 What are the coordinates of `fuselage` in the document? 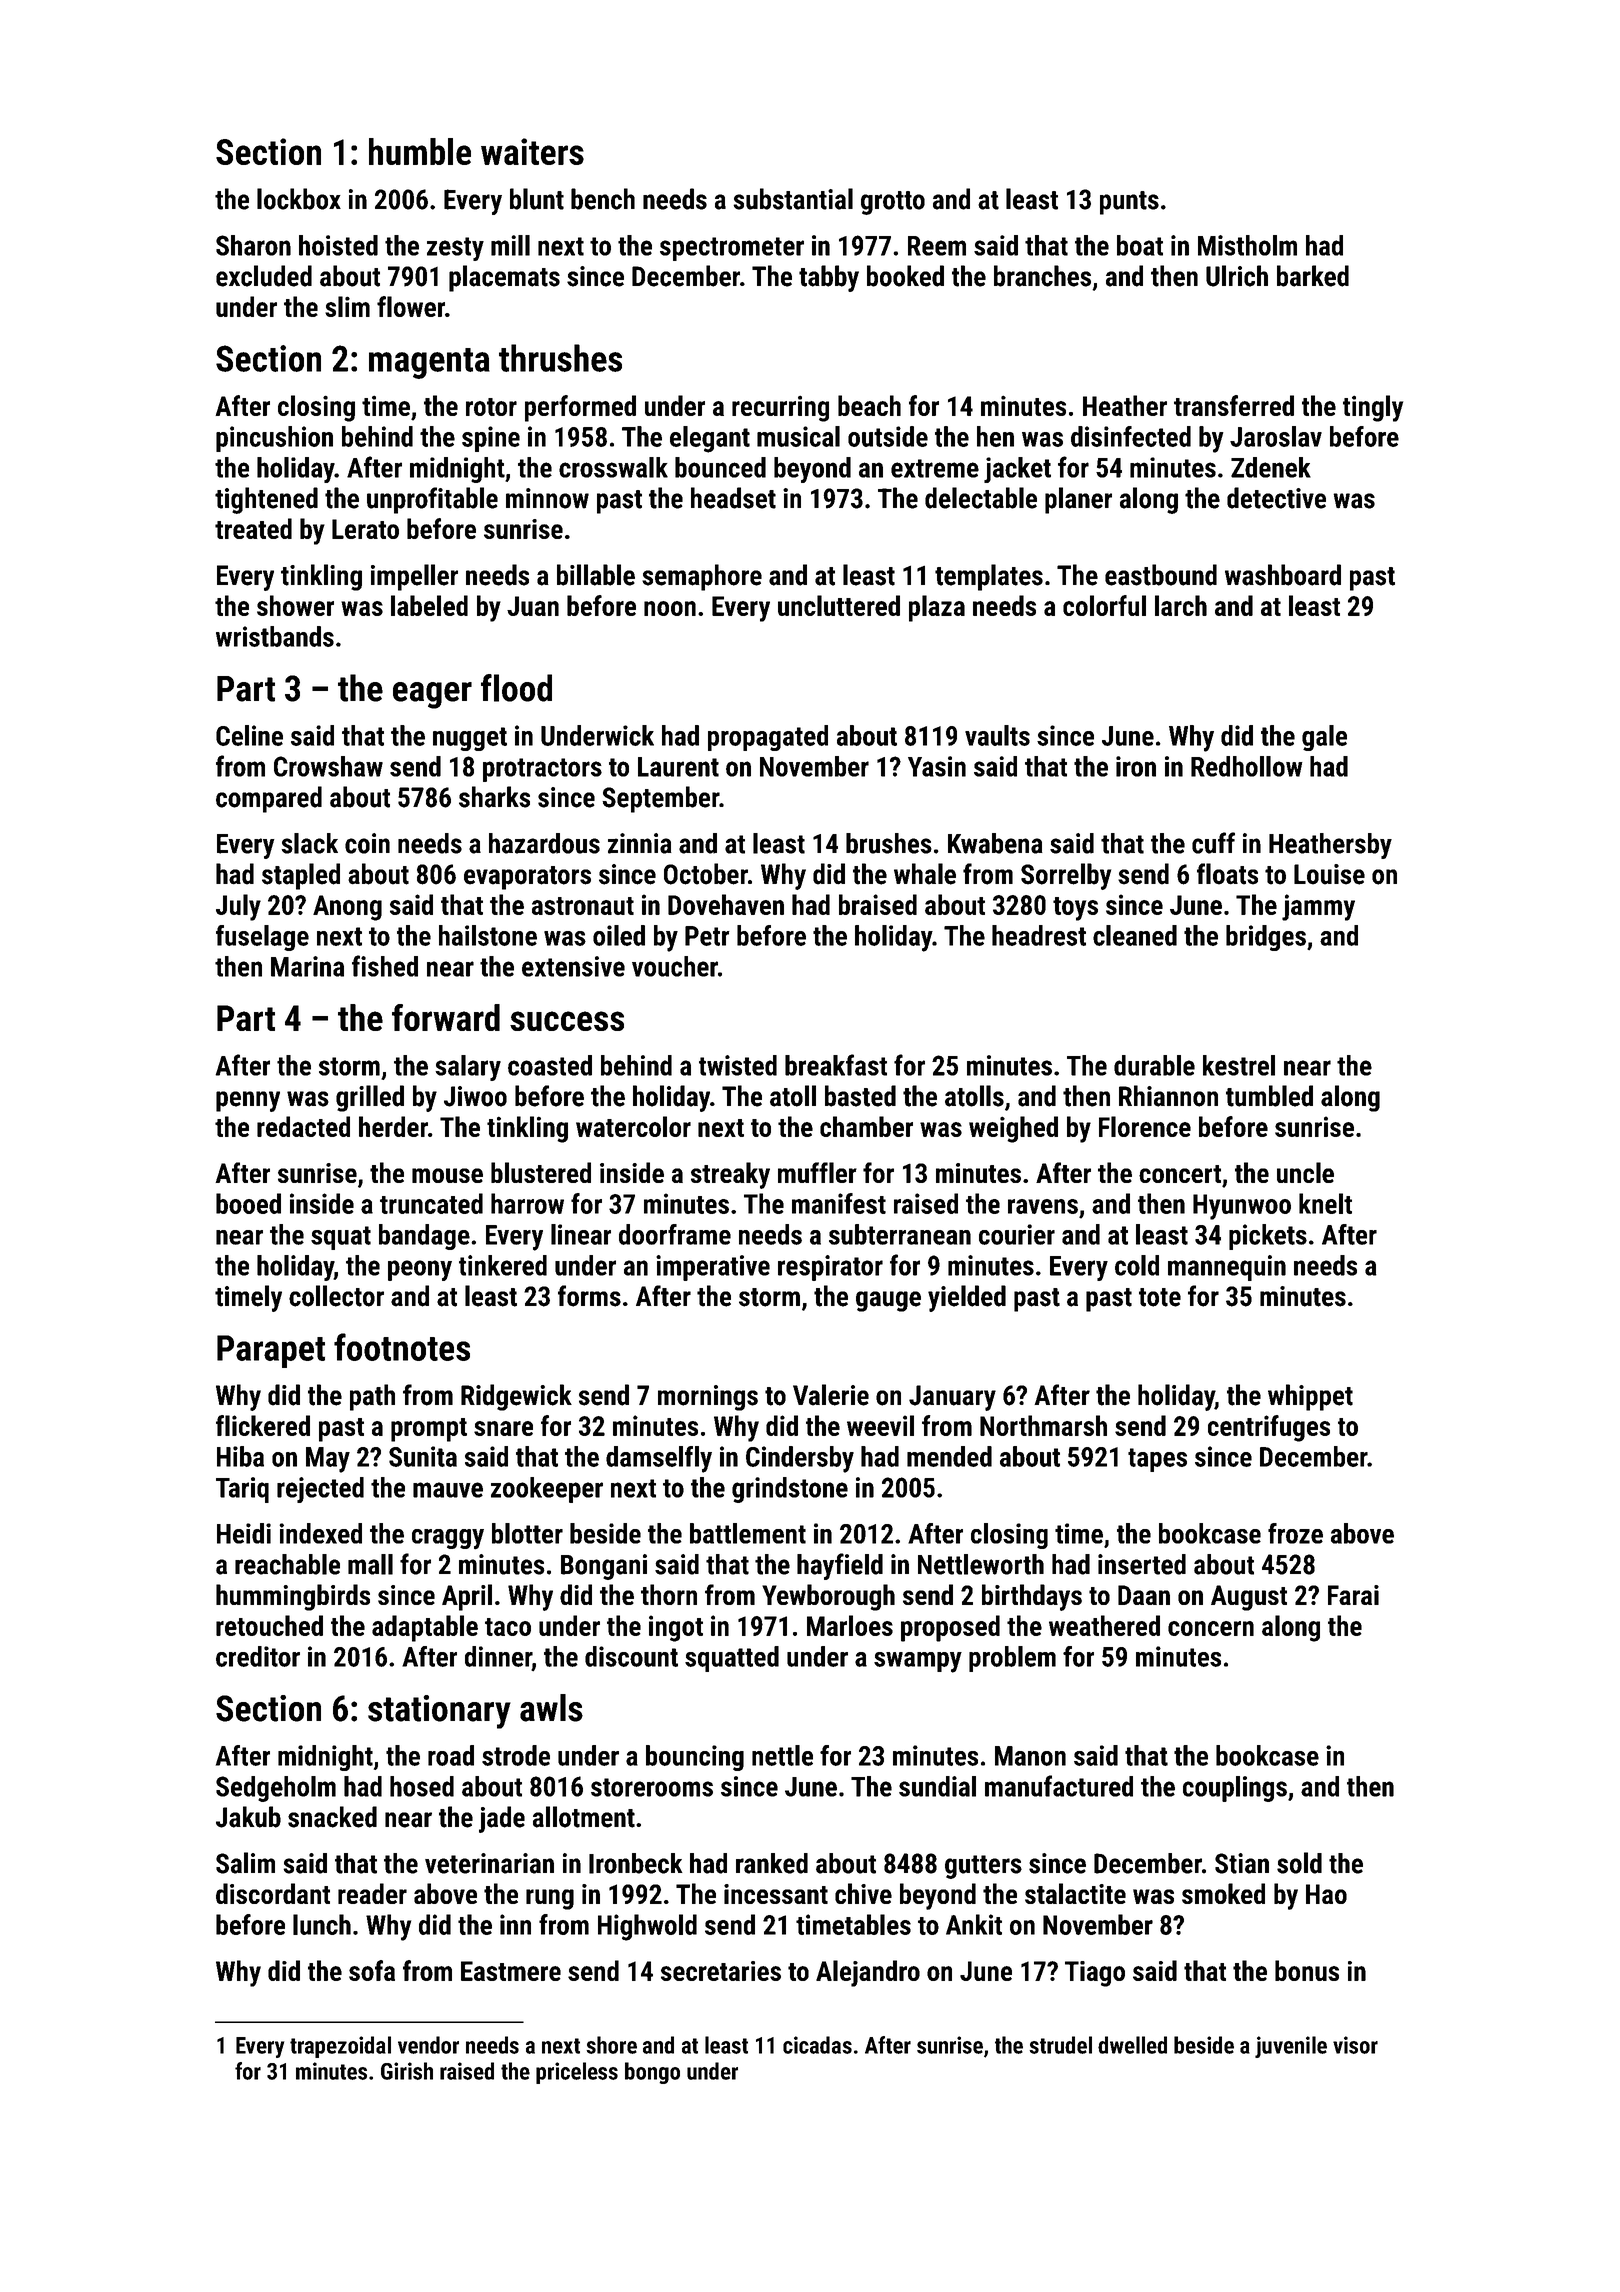 It's located at (262, 938).
